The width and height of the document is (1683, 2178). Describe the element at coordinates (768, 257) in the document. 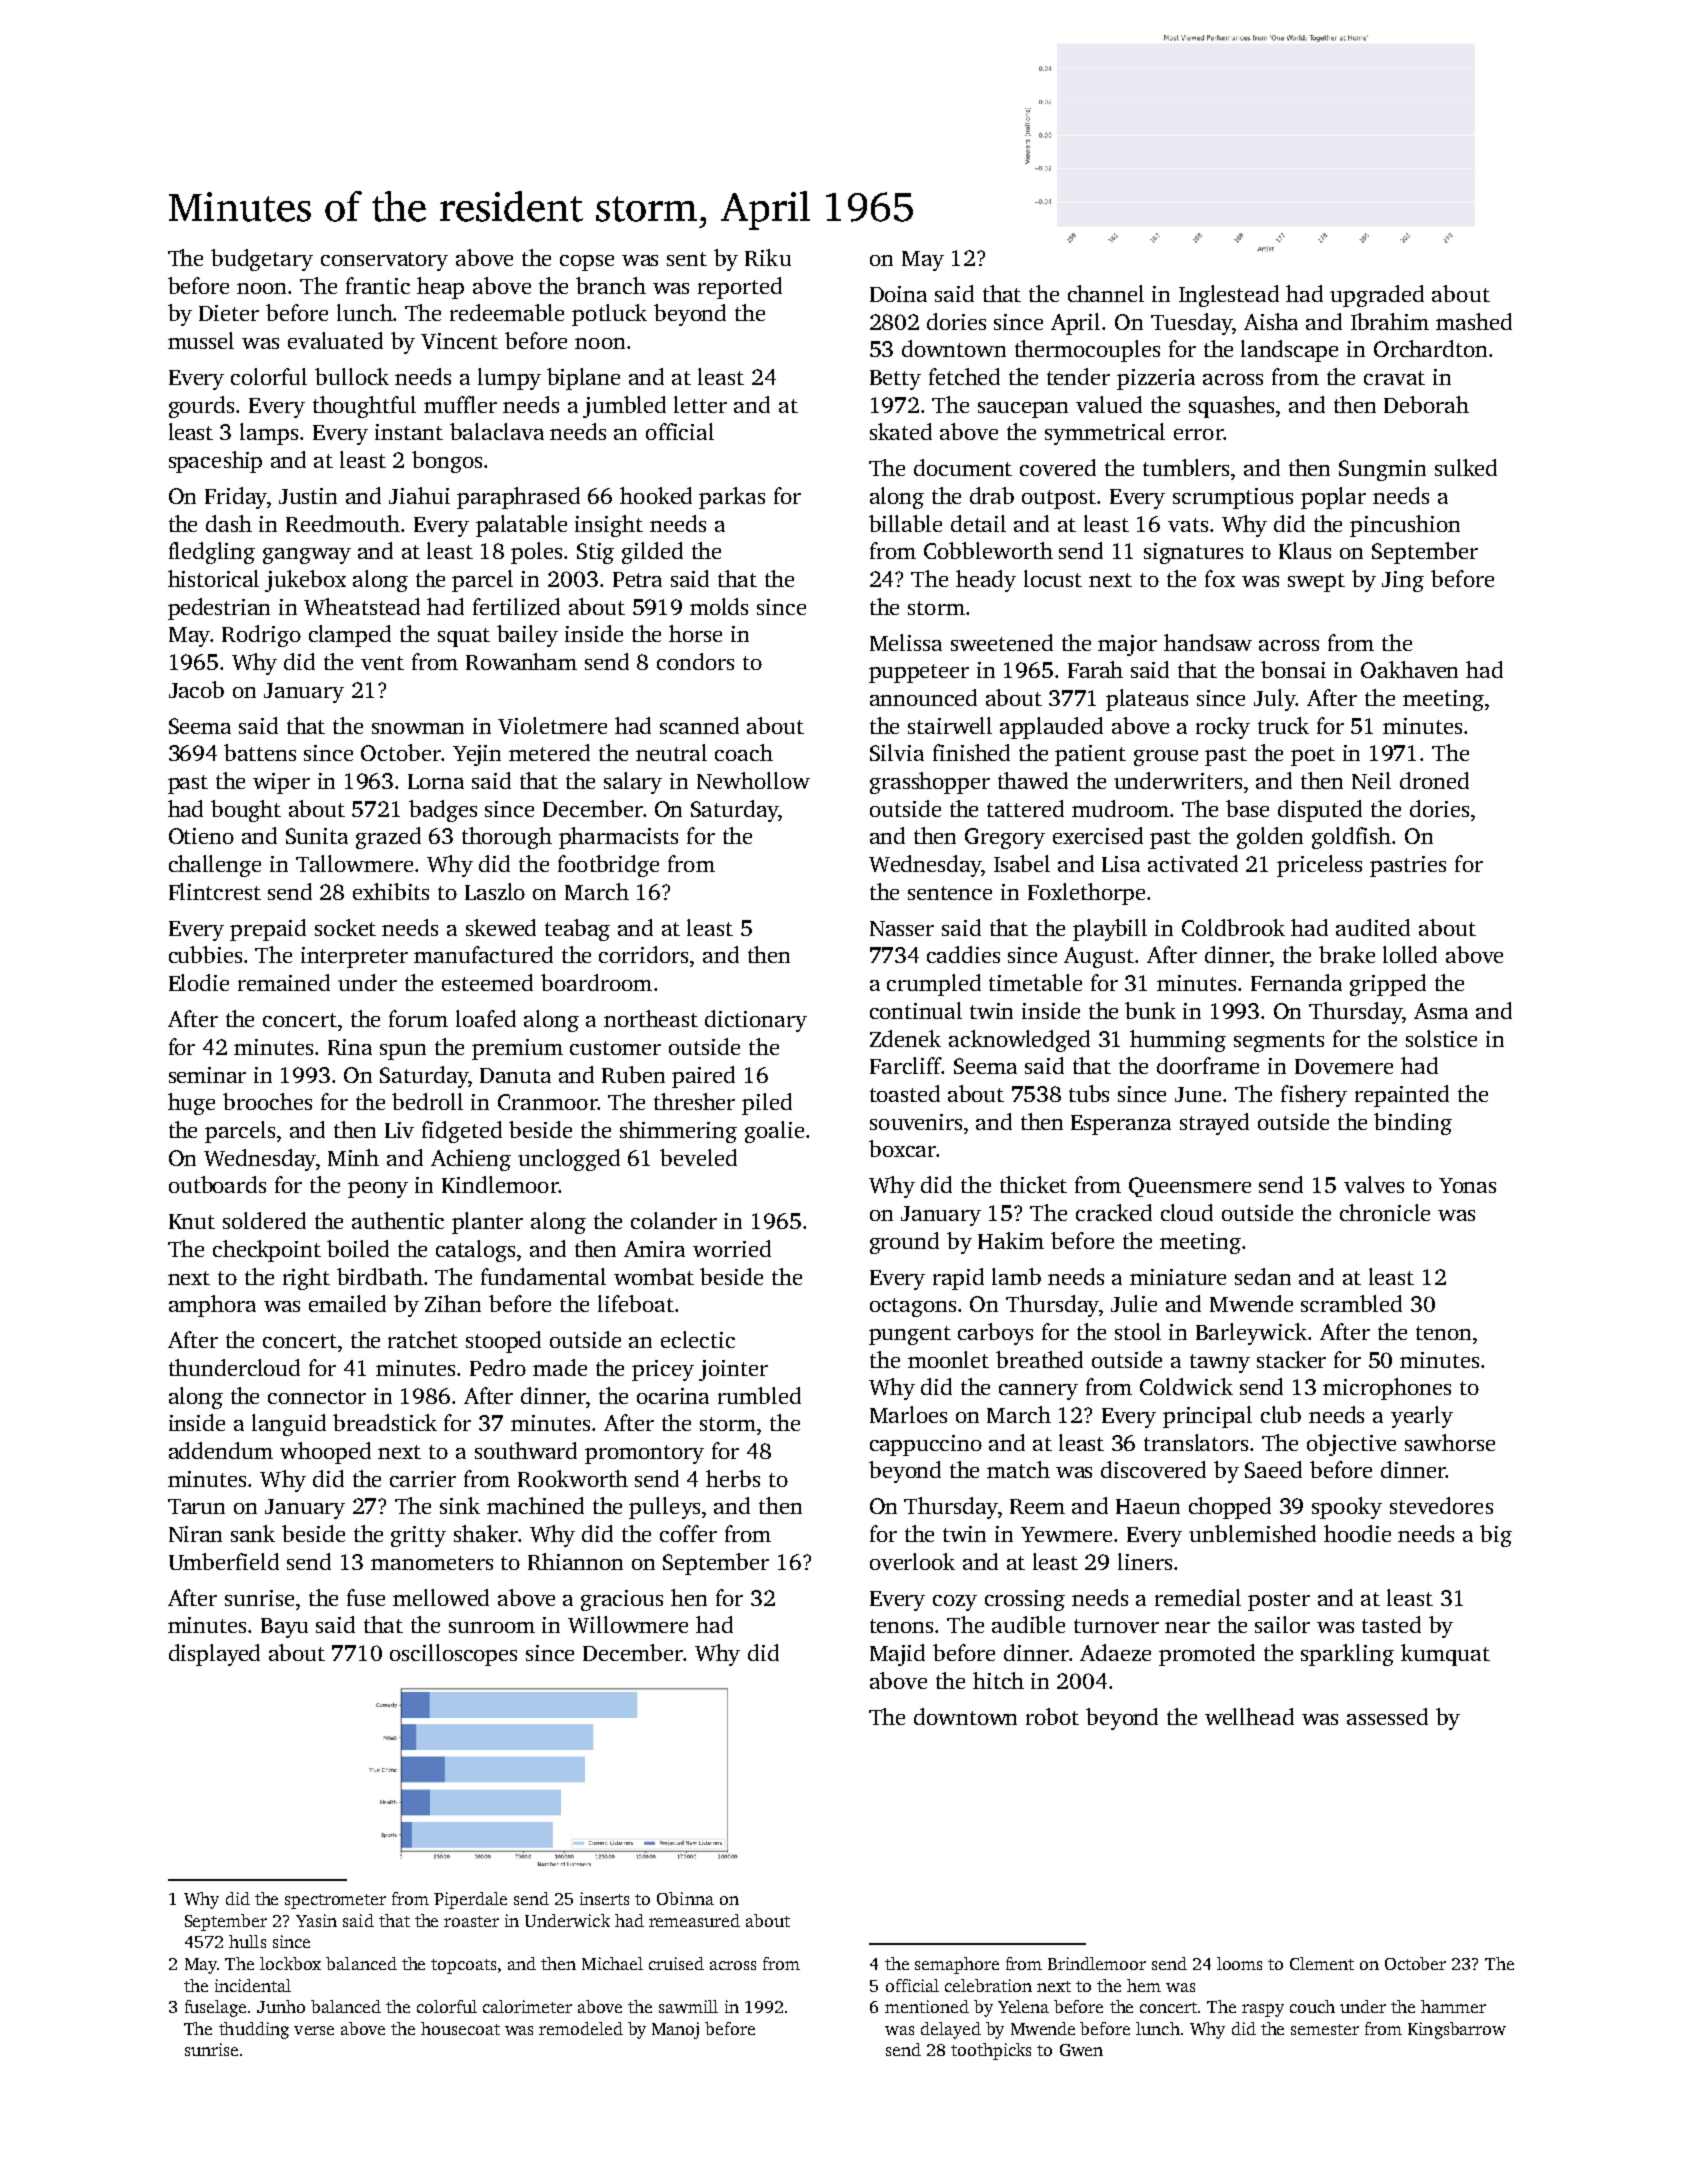

I see `Riku` at that location.
